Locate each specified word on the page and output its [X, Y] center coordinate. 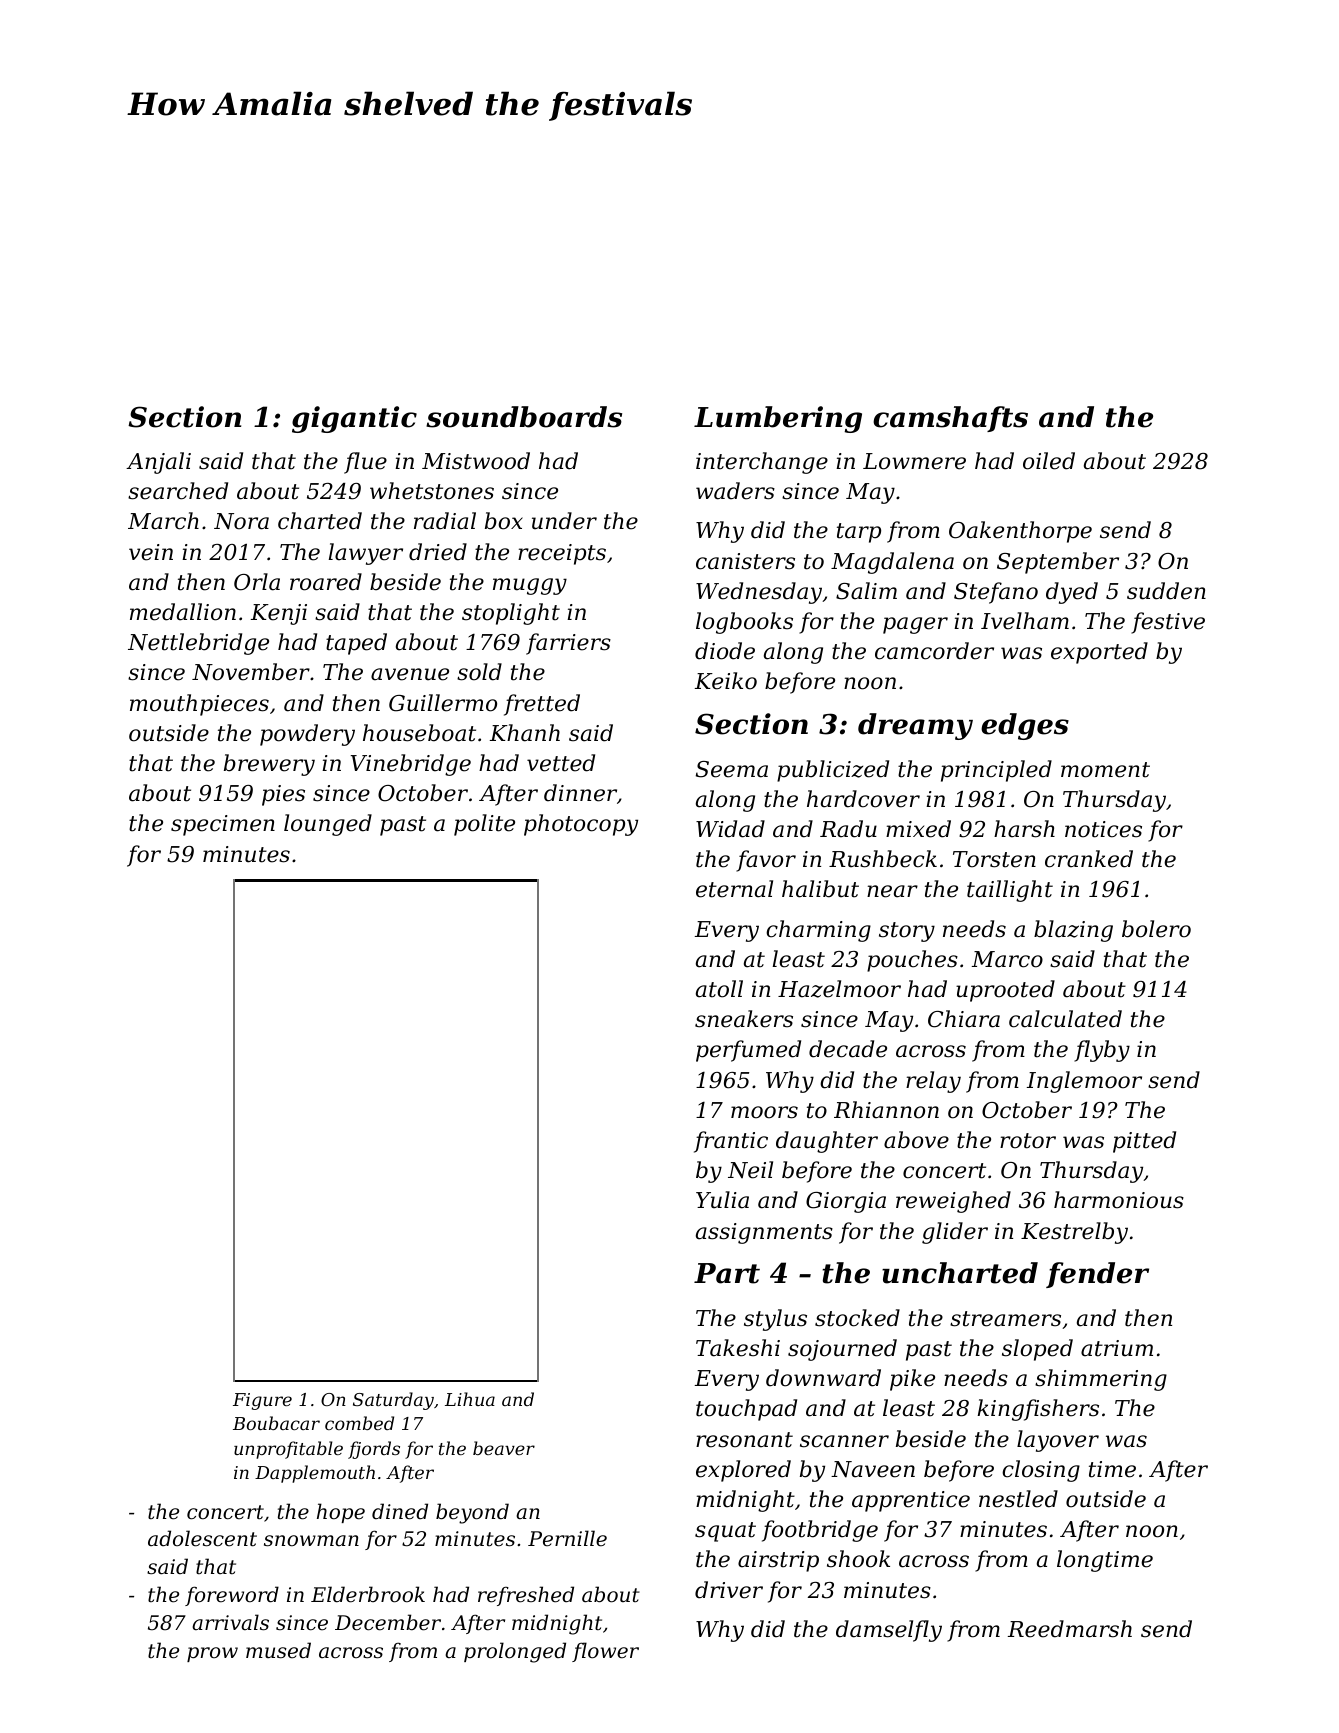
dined [400, 1511]
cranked [1089, 859]
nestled [1018, 1499]
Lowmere [914, 461]
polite [484, 825]
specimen [223, 825]
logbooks [744, 623]
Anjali [158, 463]
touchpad [746, 1410]
